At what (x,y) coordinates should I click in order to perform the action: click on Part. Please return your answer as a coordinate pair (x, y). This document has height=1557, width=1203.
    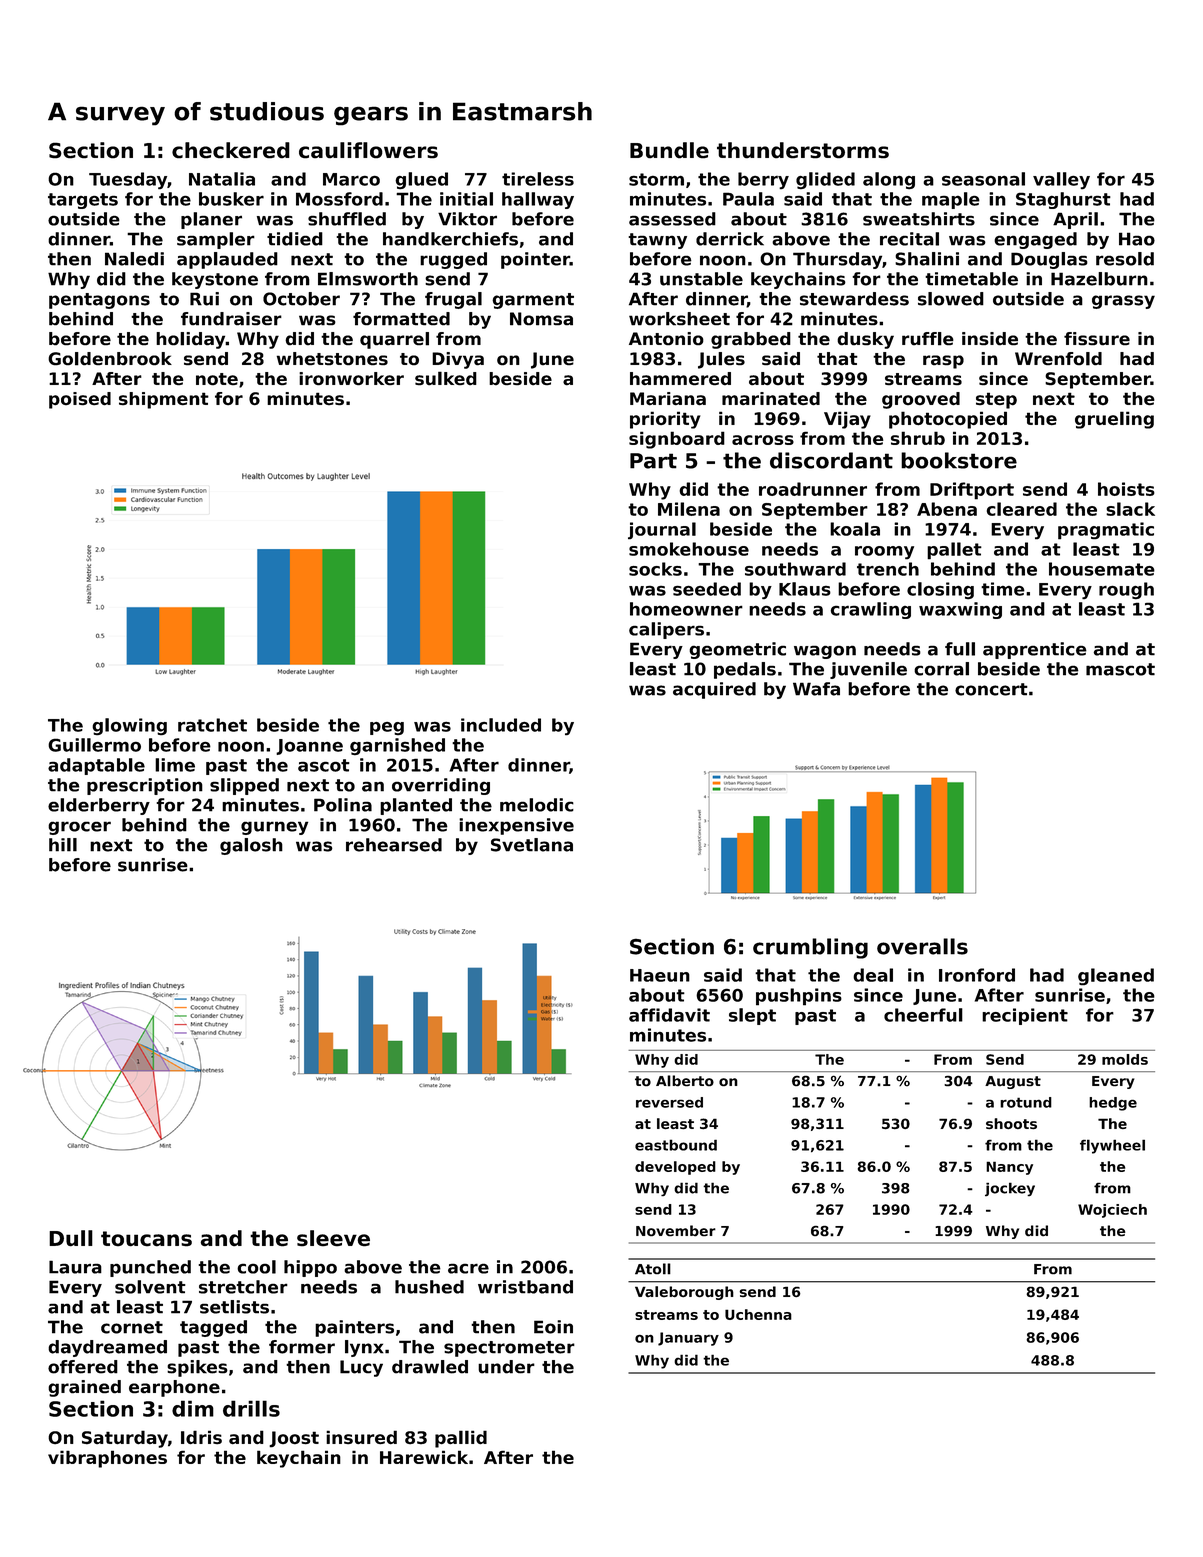
    Looking at the image, I should click on (653, 461).
